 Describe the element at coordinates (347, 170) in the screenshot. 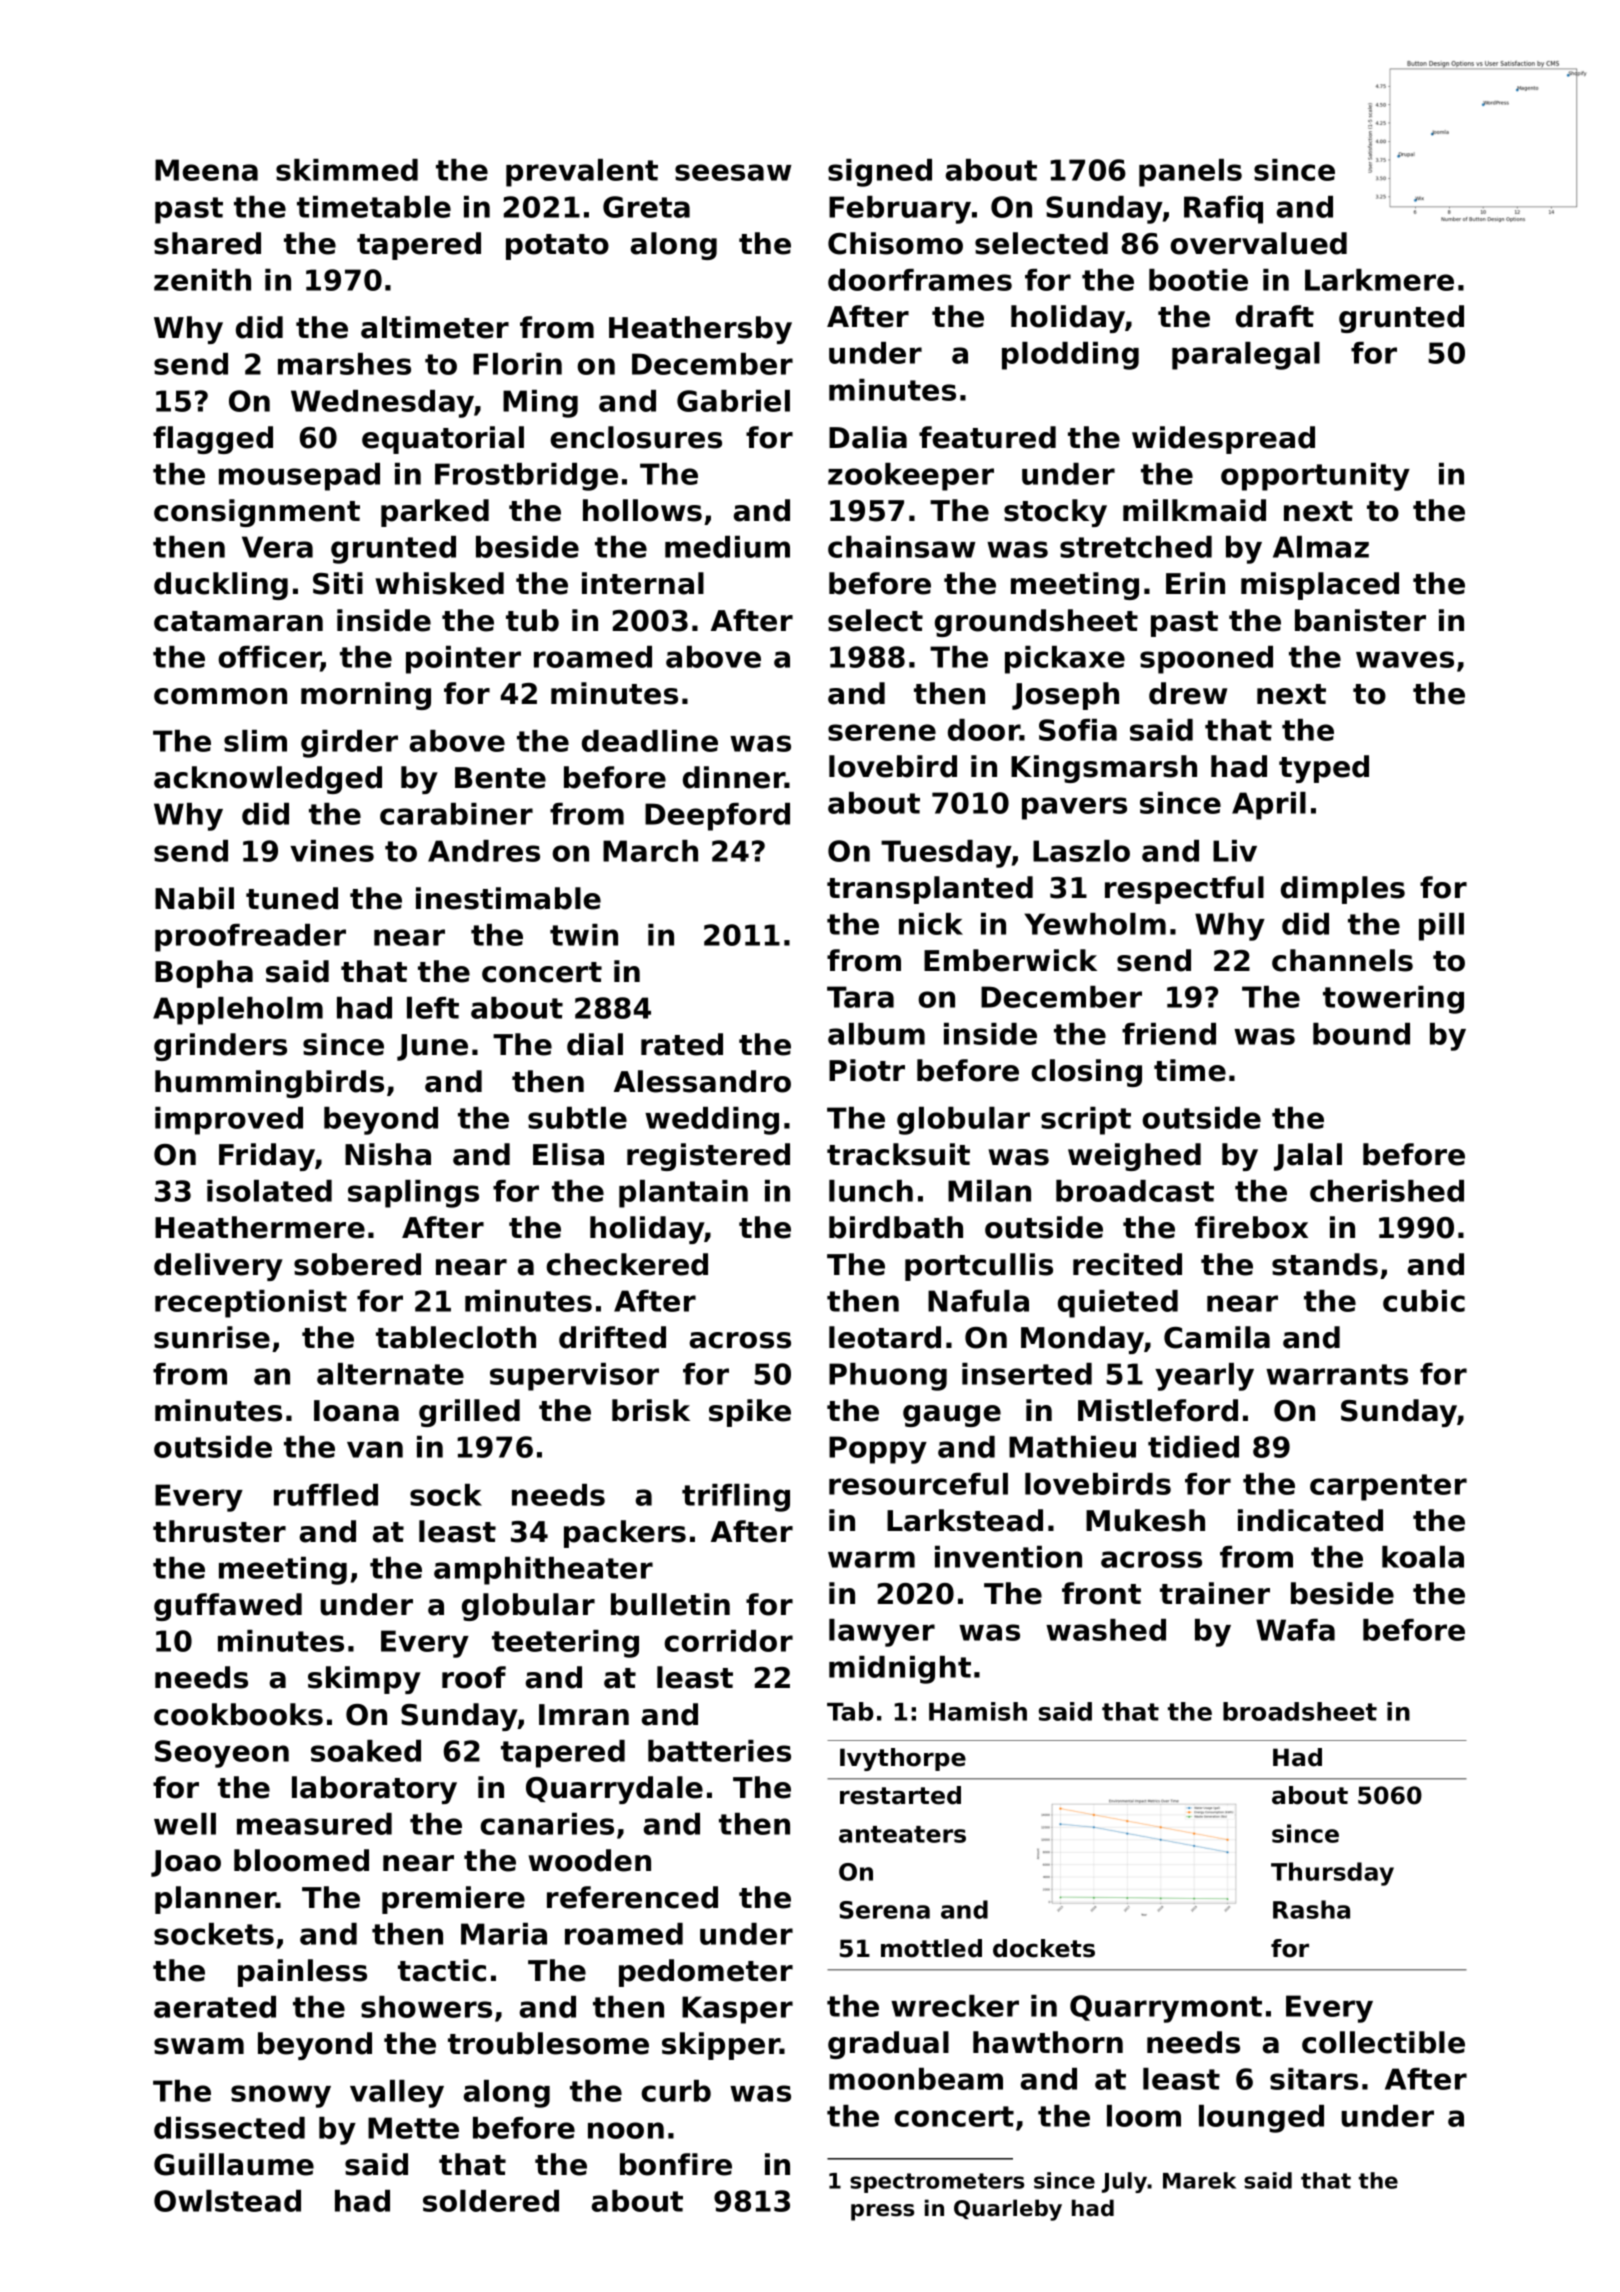

I see `skimmed` at that location.
